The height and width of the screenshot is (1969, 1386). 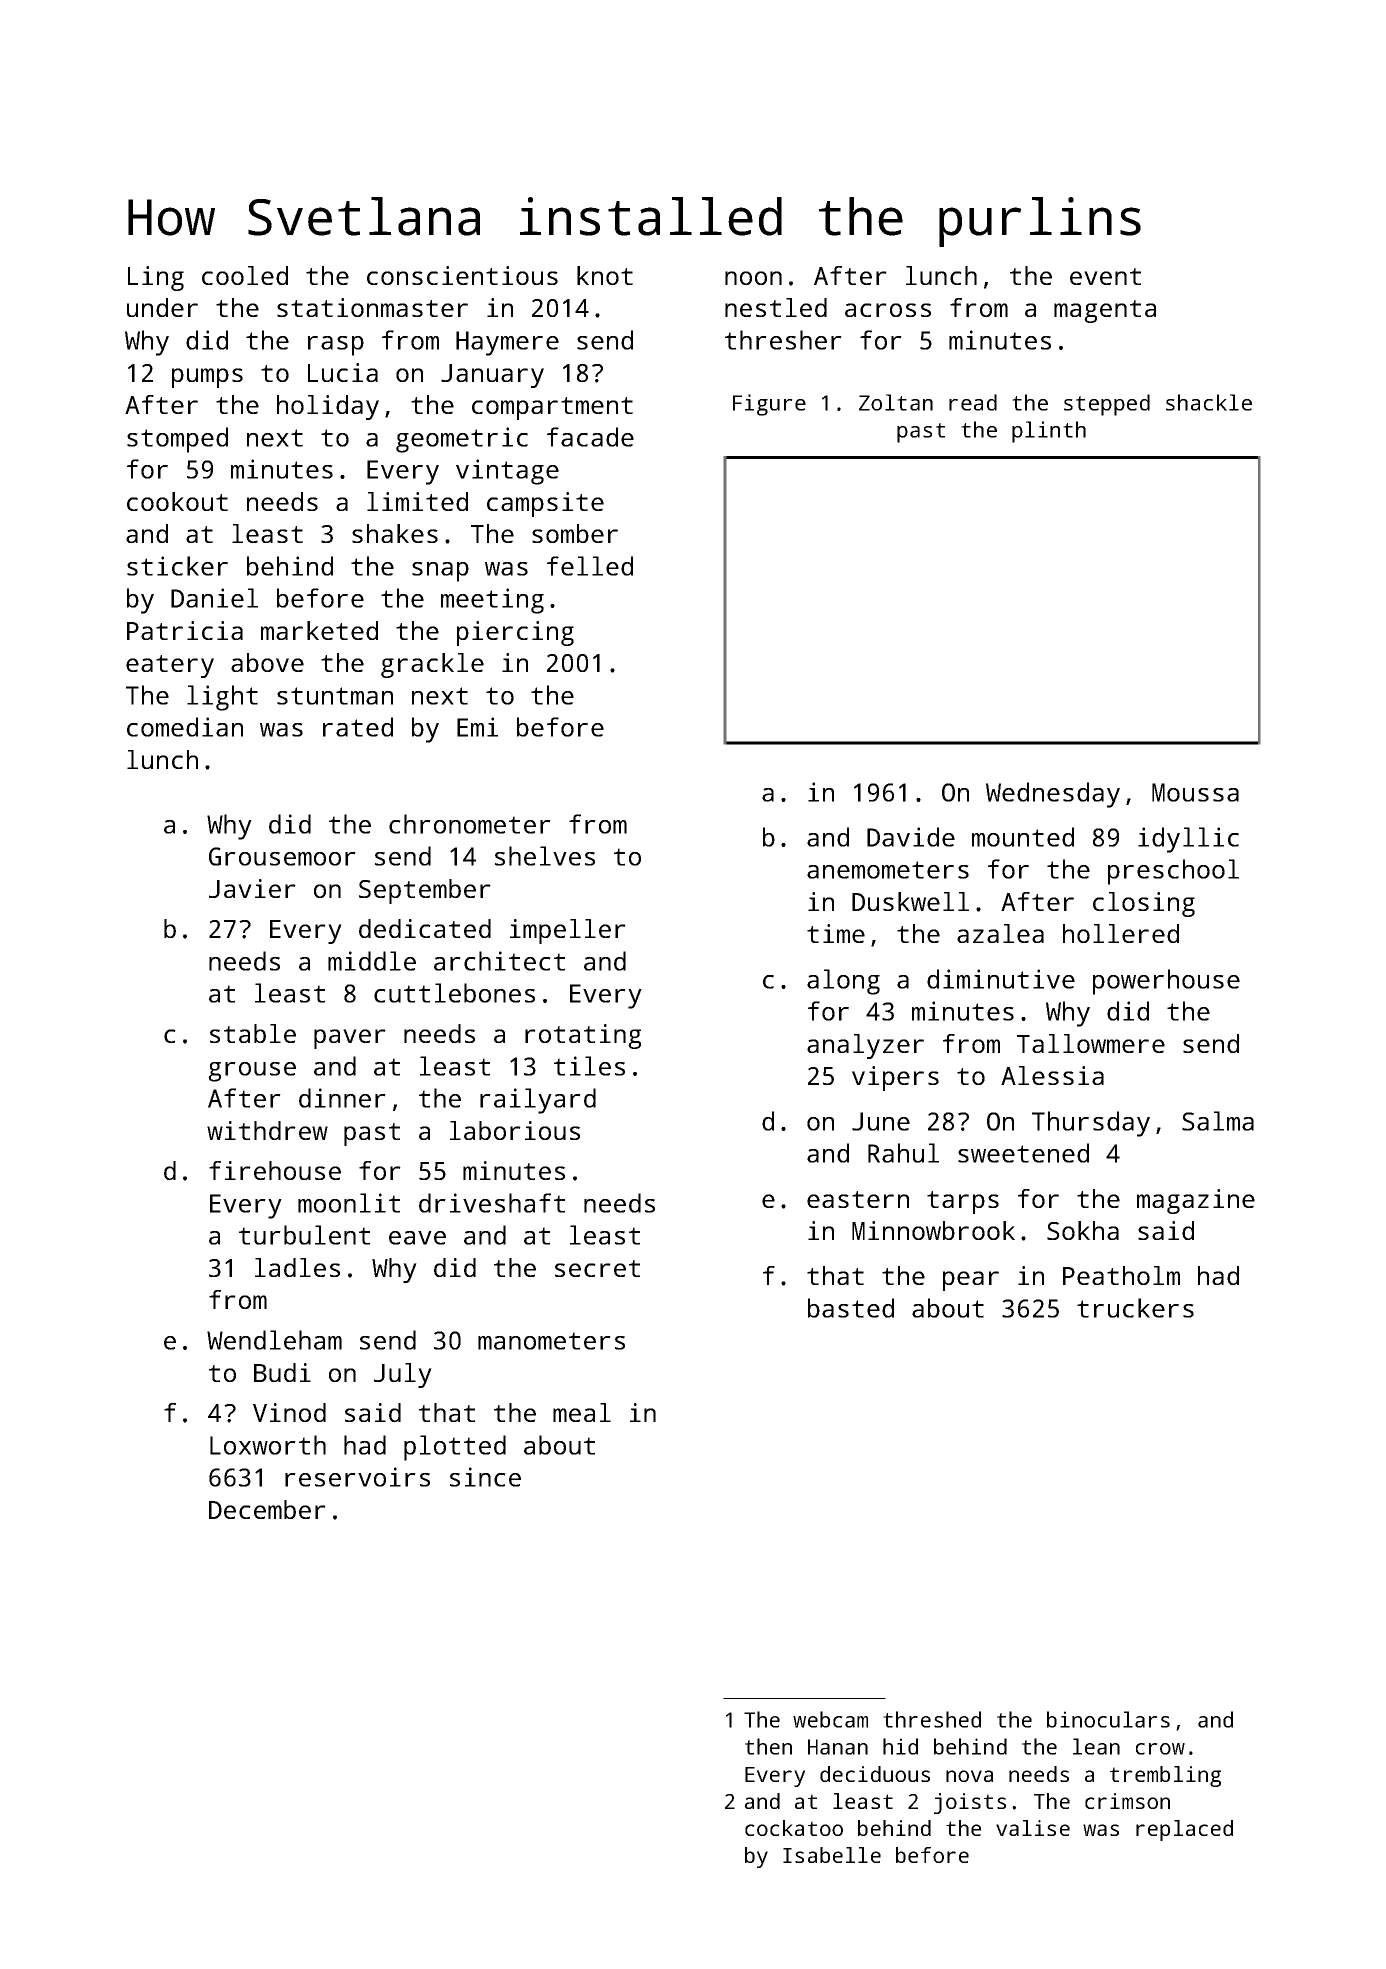 What do you see at coordinates (851, 1308) in the screenshot?
I see `basted` at bounding box center [851, 1308].
